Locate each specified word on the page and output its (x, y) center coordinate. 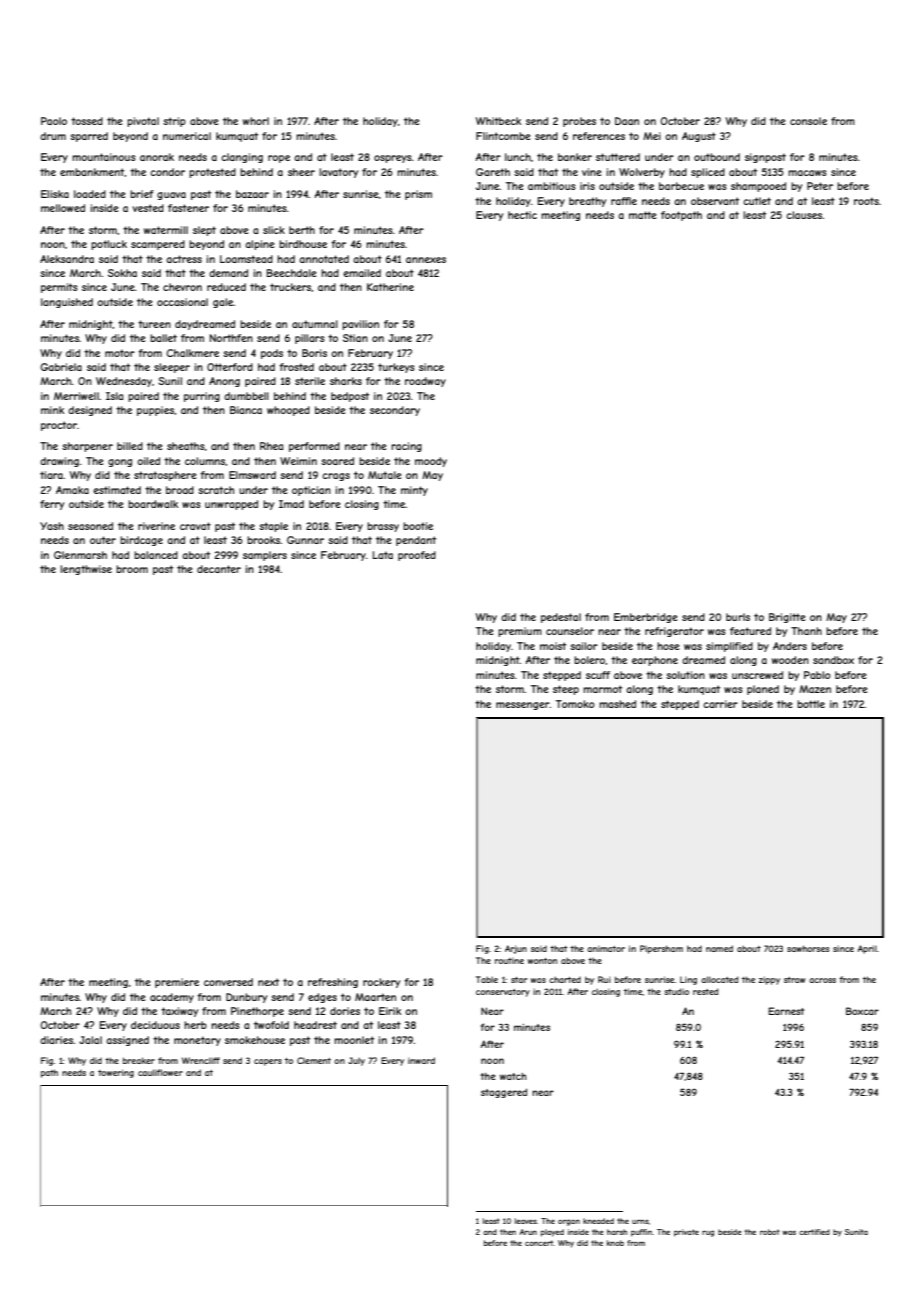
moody (431, 462)
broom (132, 569)
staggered (504, 1093)
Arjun (516, 949)
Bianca (246, 410)
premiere (177, 983)
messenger (523, 706)
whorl (256, 121)
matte (643, 215)
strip (174, 122)
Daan (627, 121)
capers (268, 1062)
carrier (720, 704)
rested (706, 991)
